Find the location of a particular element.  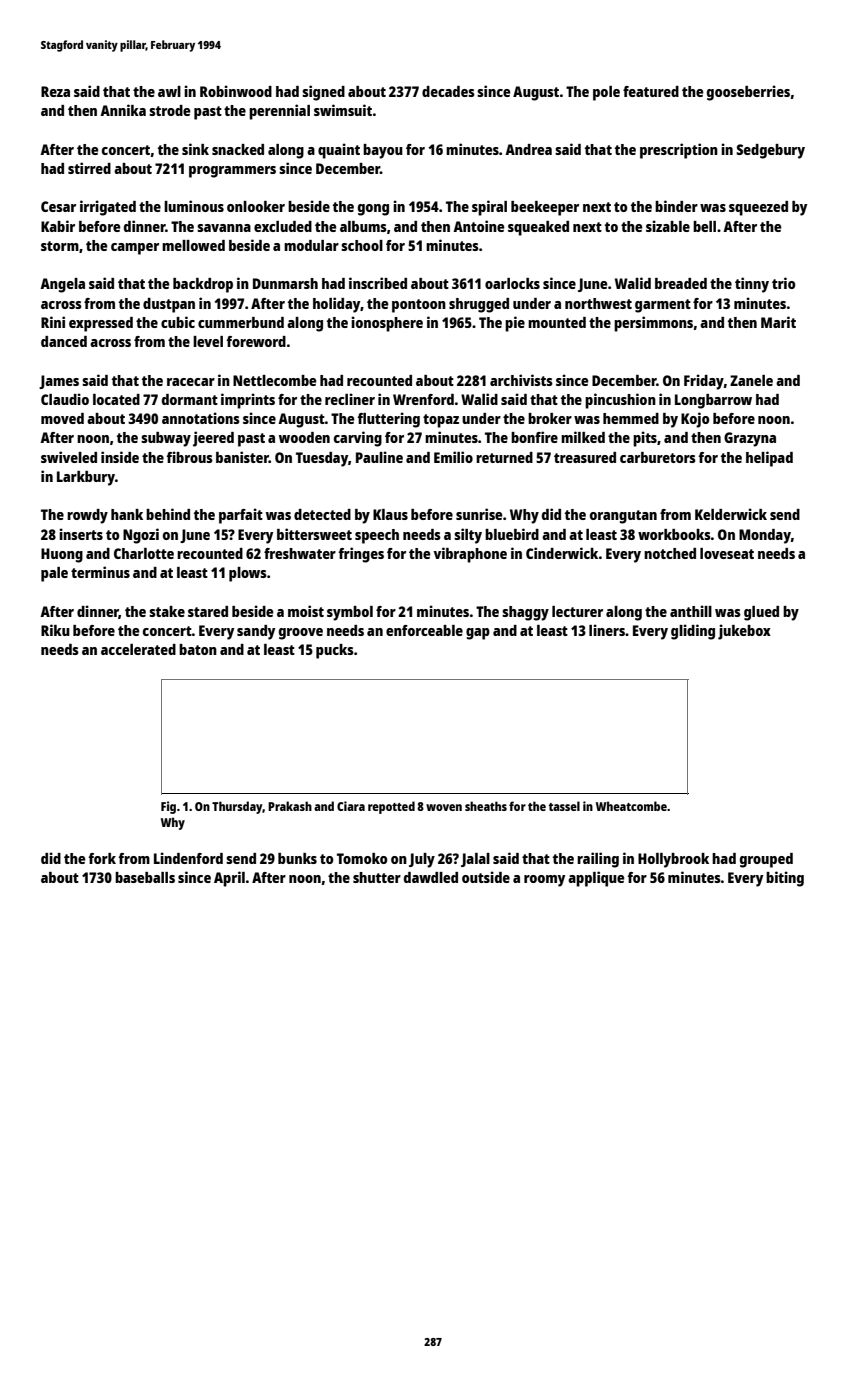

Angela is located at coordinates (62, 285).
